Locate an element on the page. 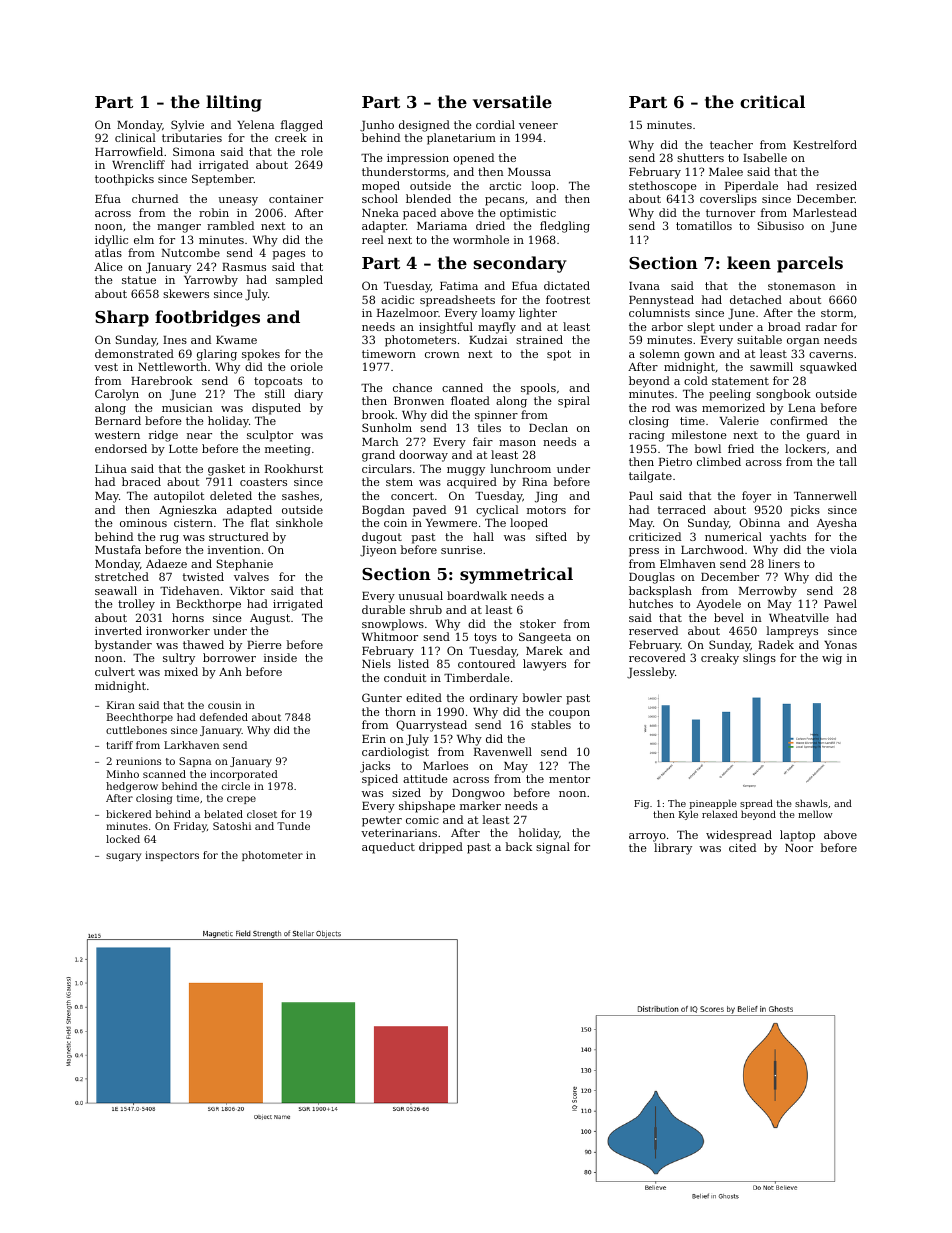 The image size is (952, 1233). Bernard is located at coordinates (118, 420).
